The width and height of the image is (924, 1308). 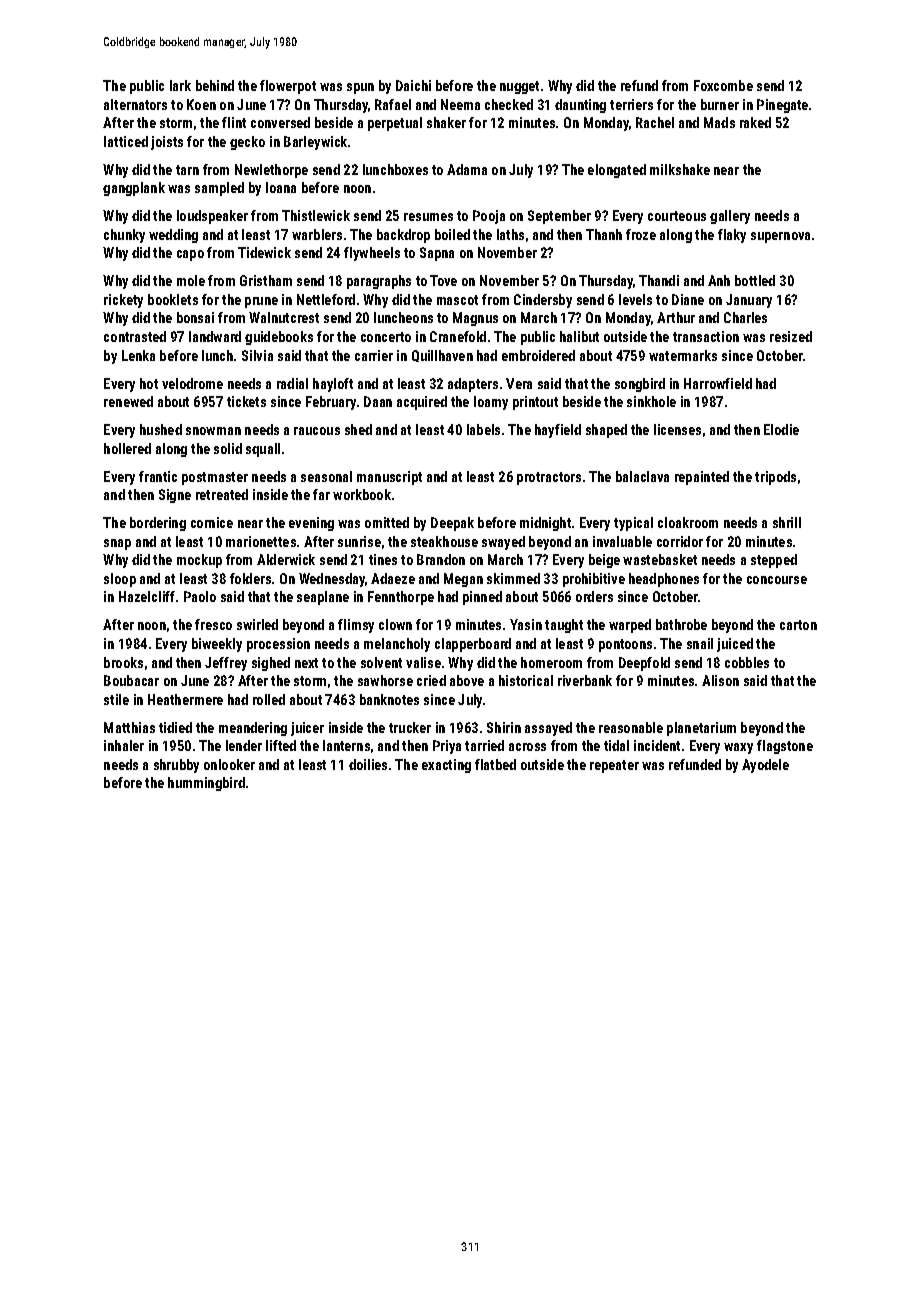 I want to click on sampled, so click(x=219, y=189).
